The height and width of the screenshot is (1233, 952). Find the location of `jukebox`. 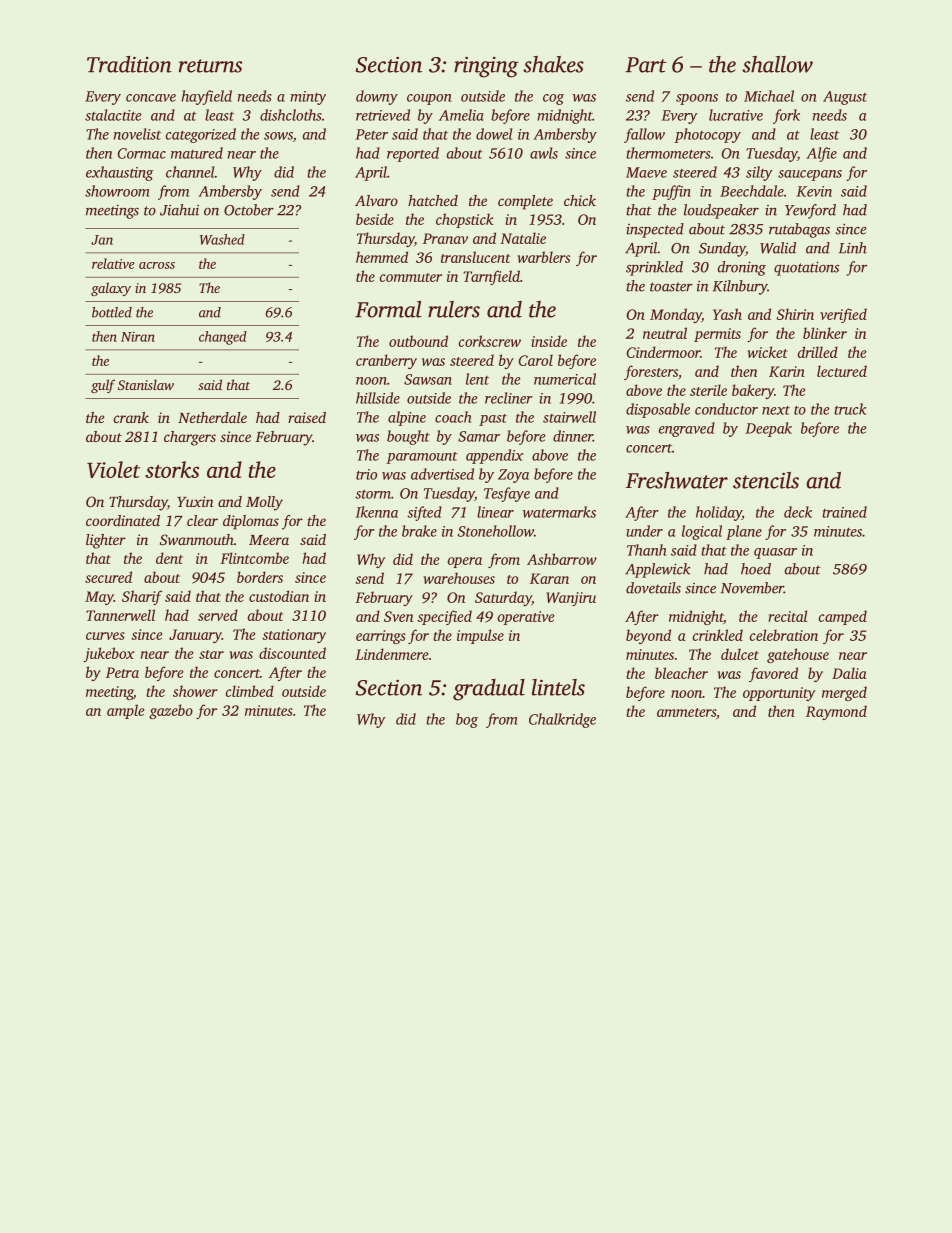

jukebox is located at coordinates (109, 654).
